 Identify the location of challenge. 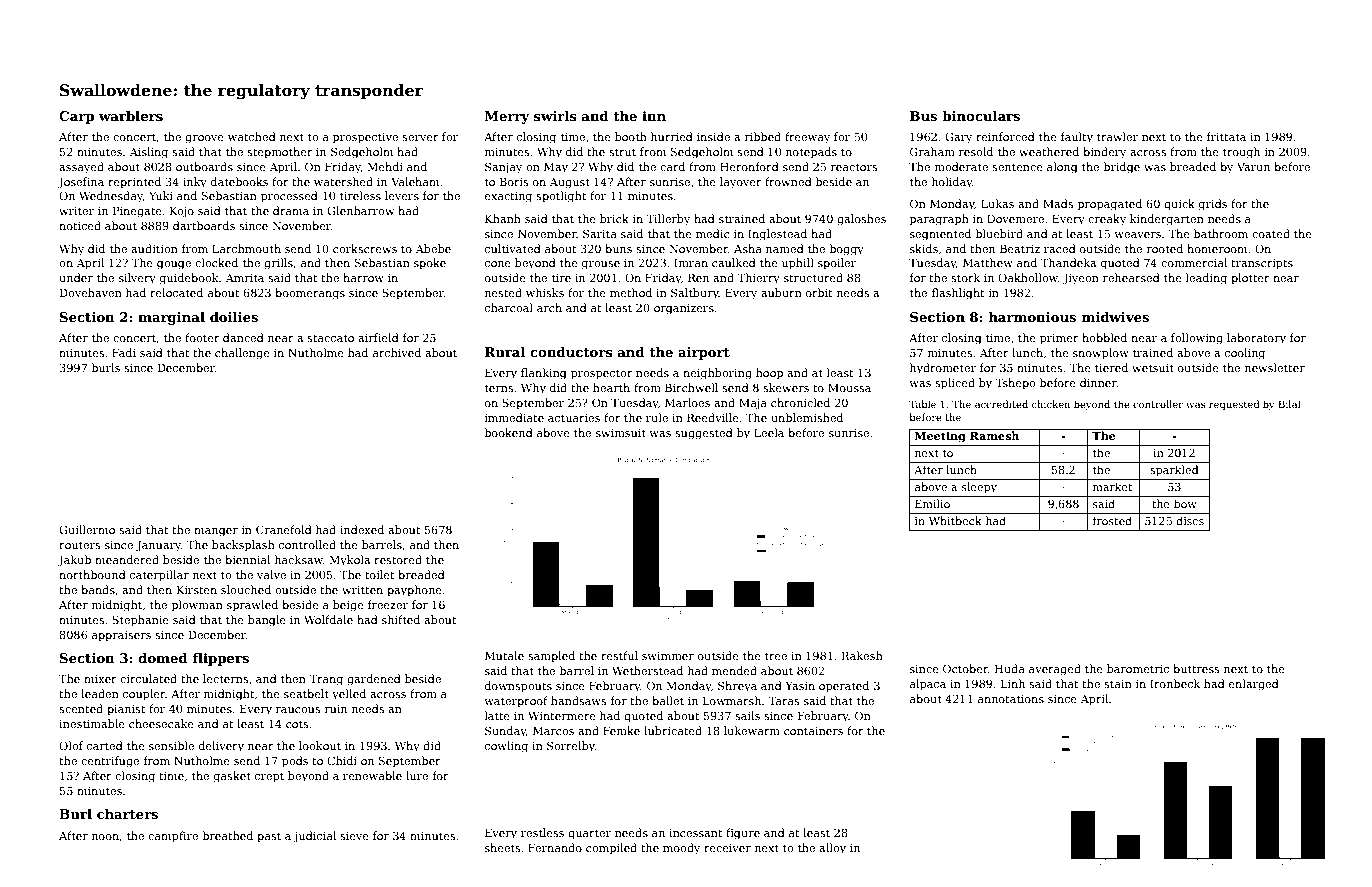
(242, 354).
